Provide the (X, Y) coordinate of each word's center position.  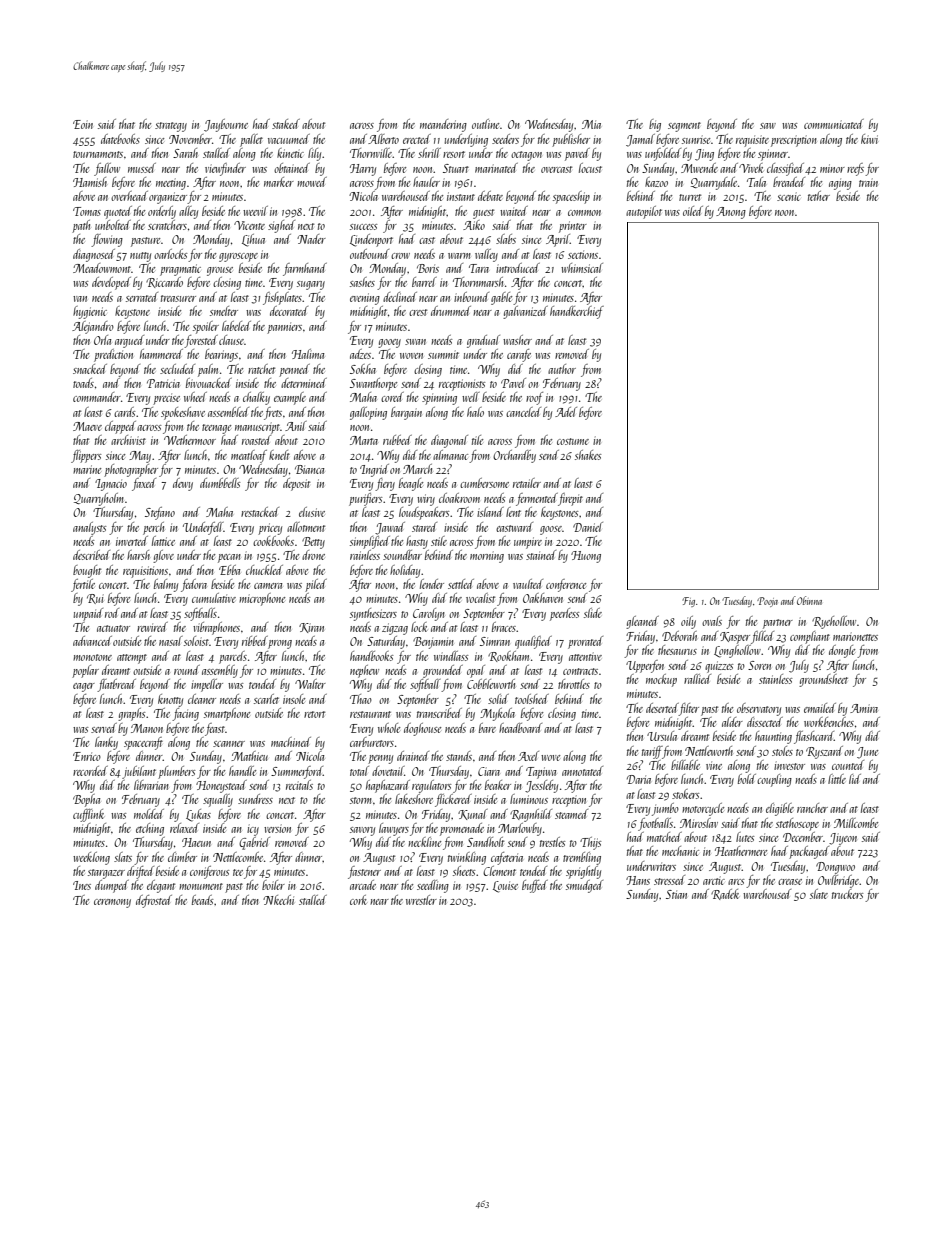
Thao (361, 699)
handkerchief (577, 312)
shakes (588, 455)
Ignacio (111, 485)
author (562, 369)
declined (400, 297)
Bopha (86, 800)
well (471, 397)
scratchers (167, 225)
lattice (163, 541)
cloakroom (459, 498)
